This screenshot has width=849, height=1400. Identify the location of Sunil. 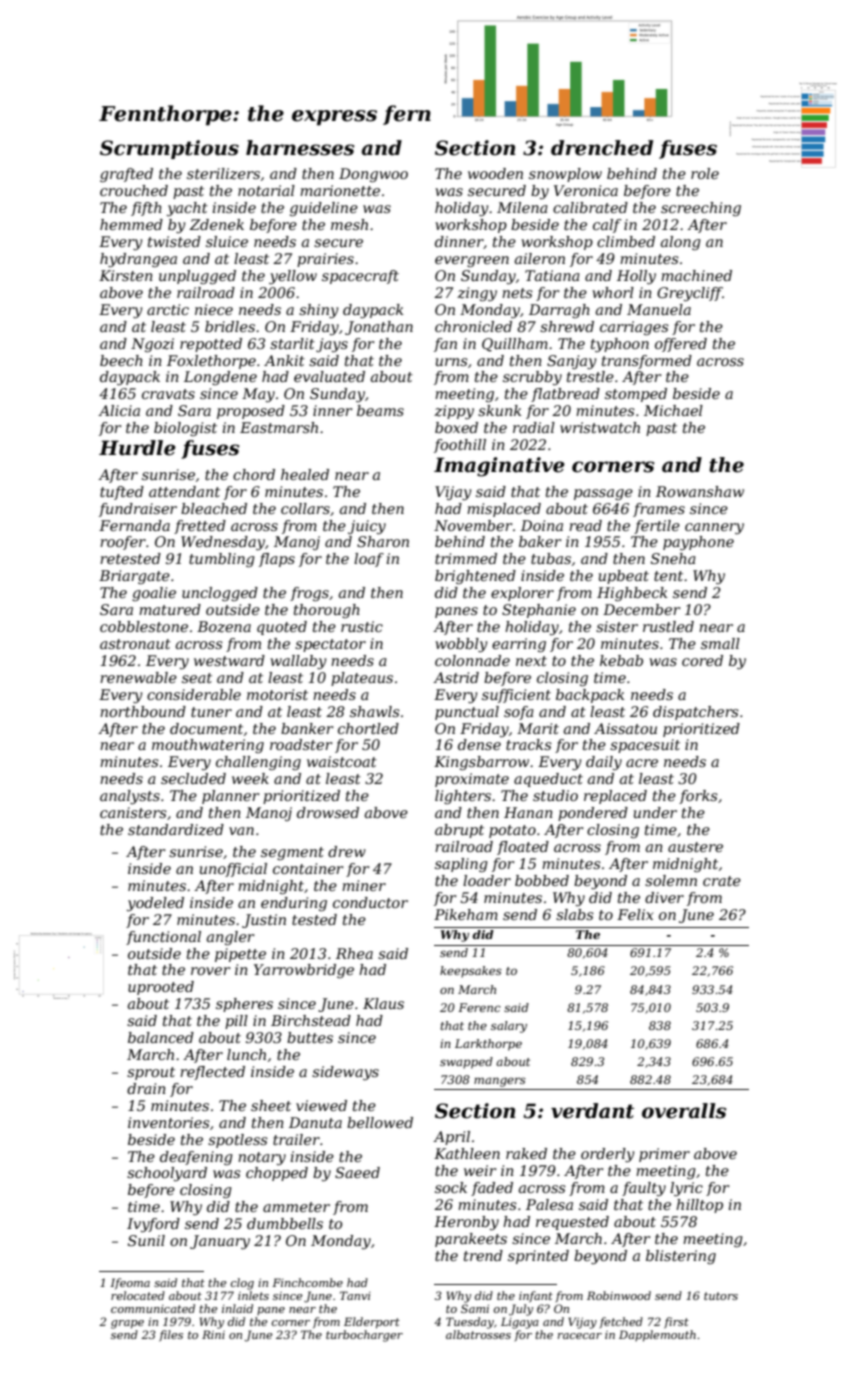
(146, 1240).
